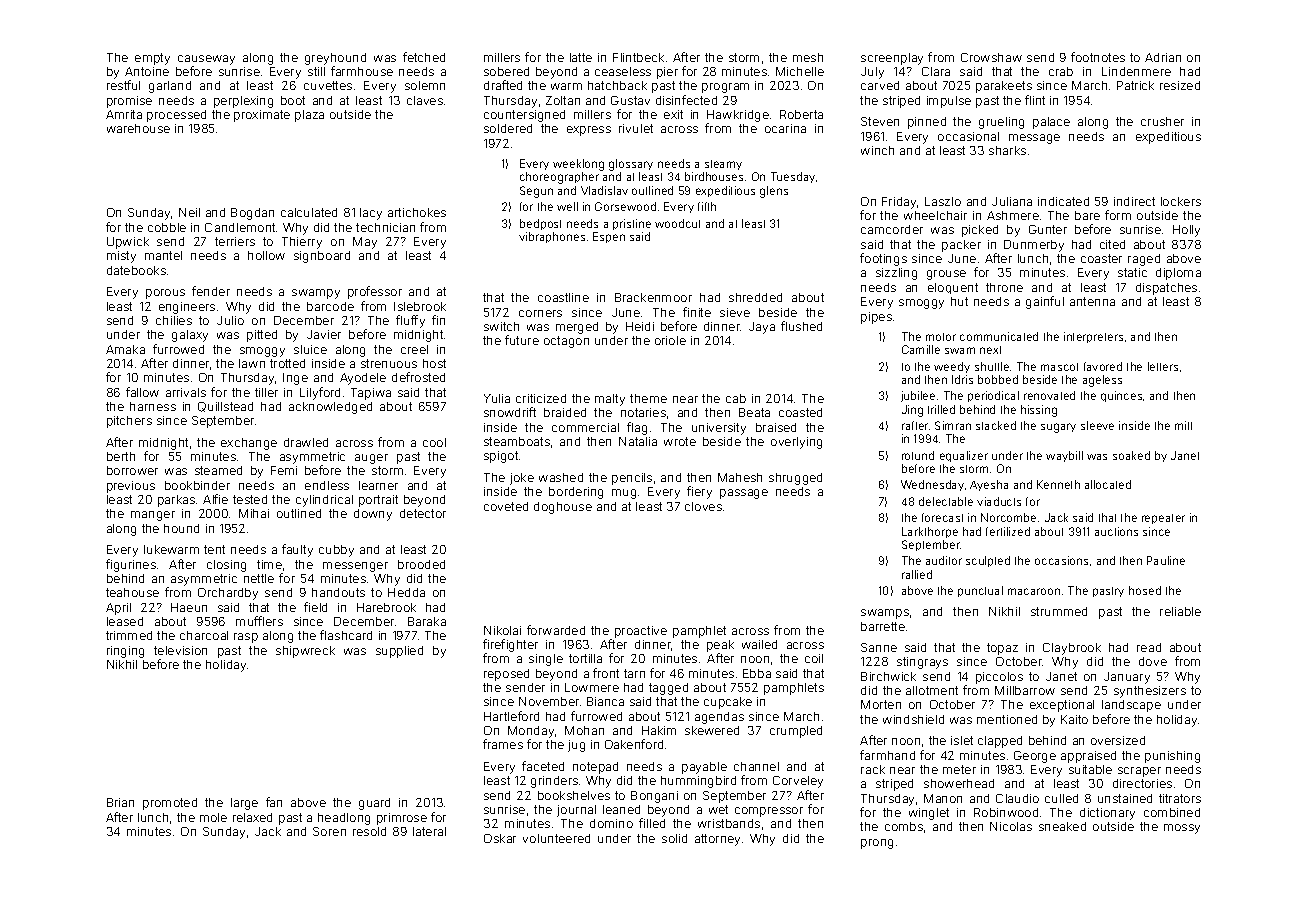 This screenshot has height=924, width=1308. What do you see at coordinates (888, 676) in the screenshot?
I see `Birchwick` at bounding box center [888, 676].
